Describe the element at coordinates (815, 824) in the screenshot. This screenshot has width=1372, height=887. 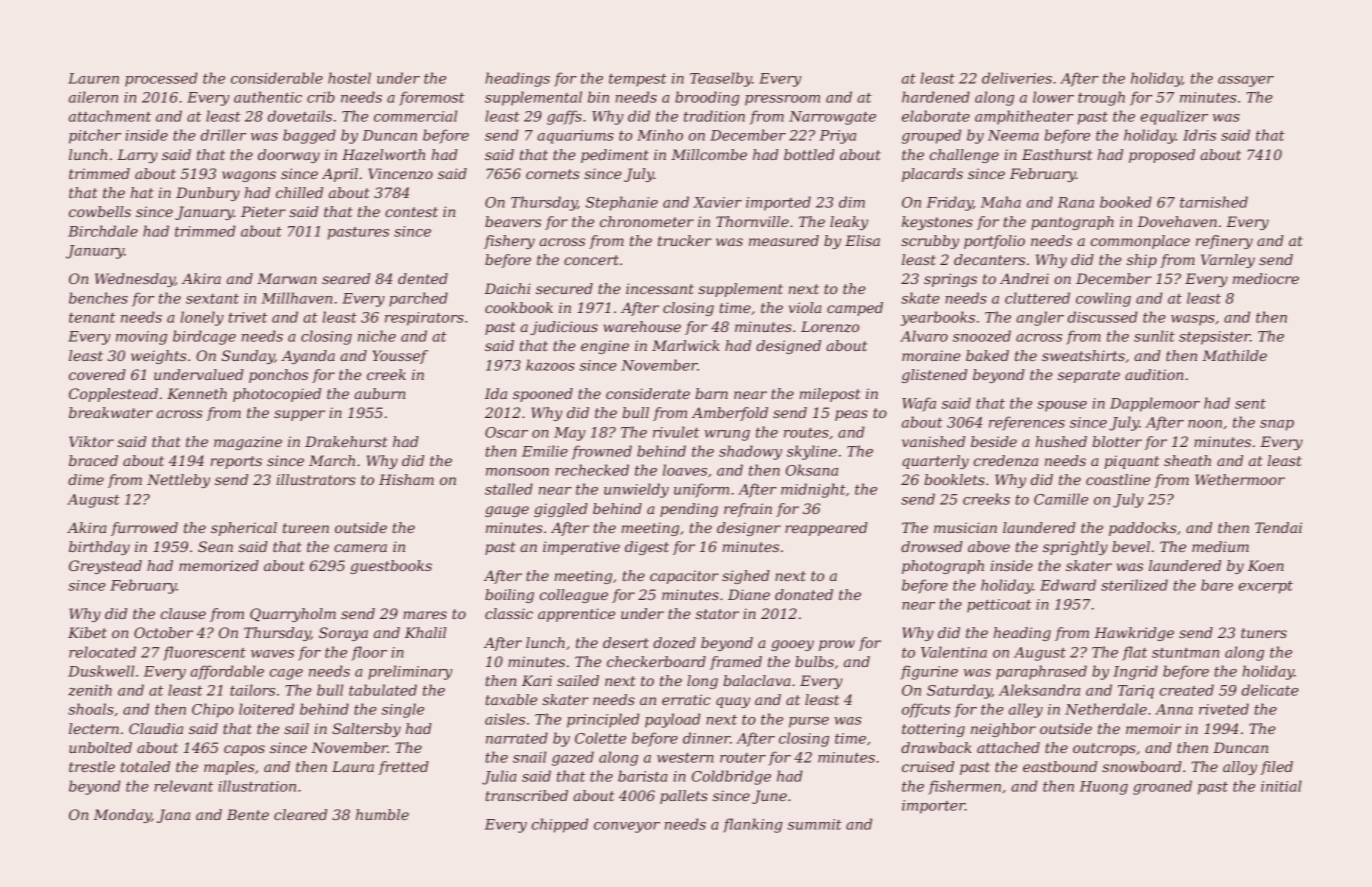
I see `summit` at that location.
